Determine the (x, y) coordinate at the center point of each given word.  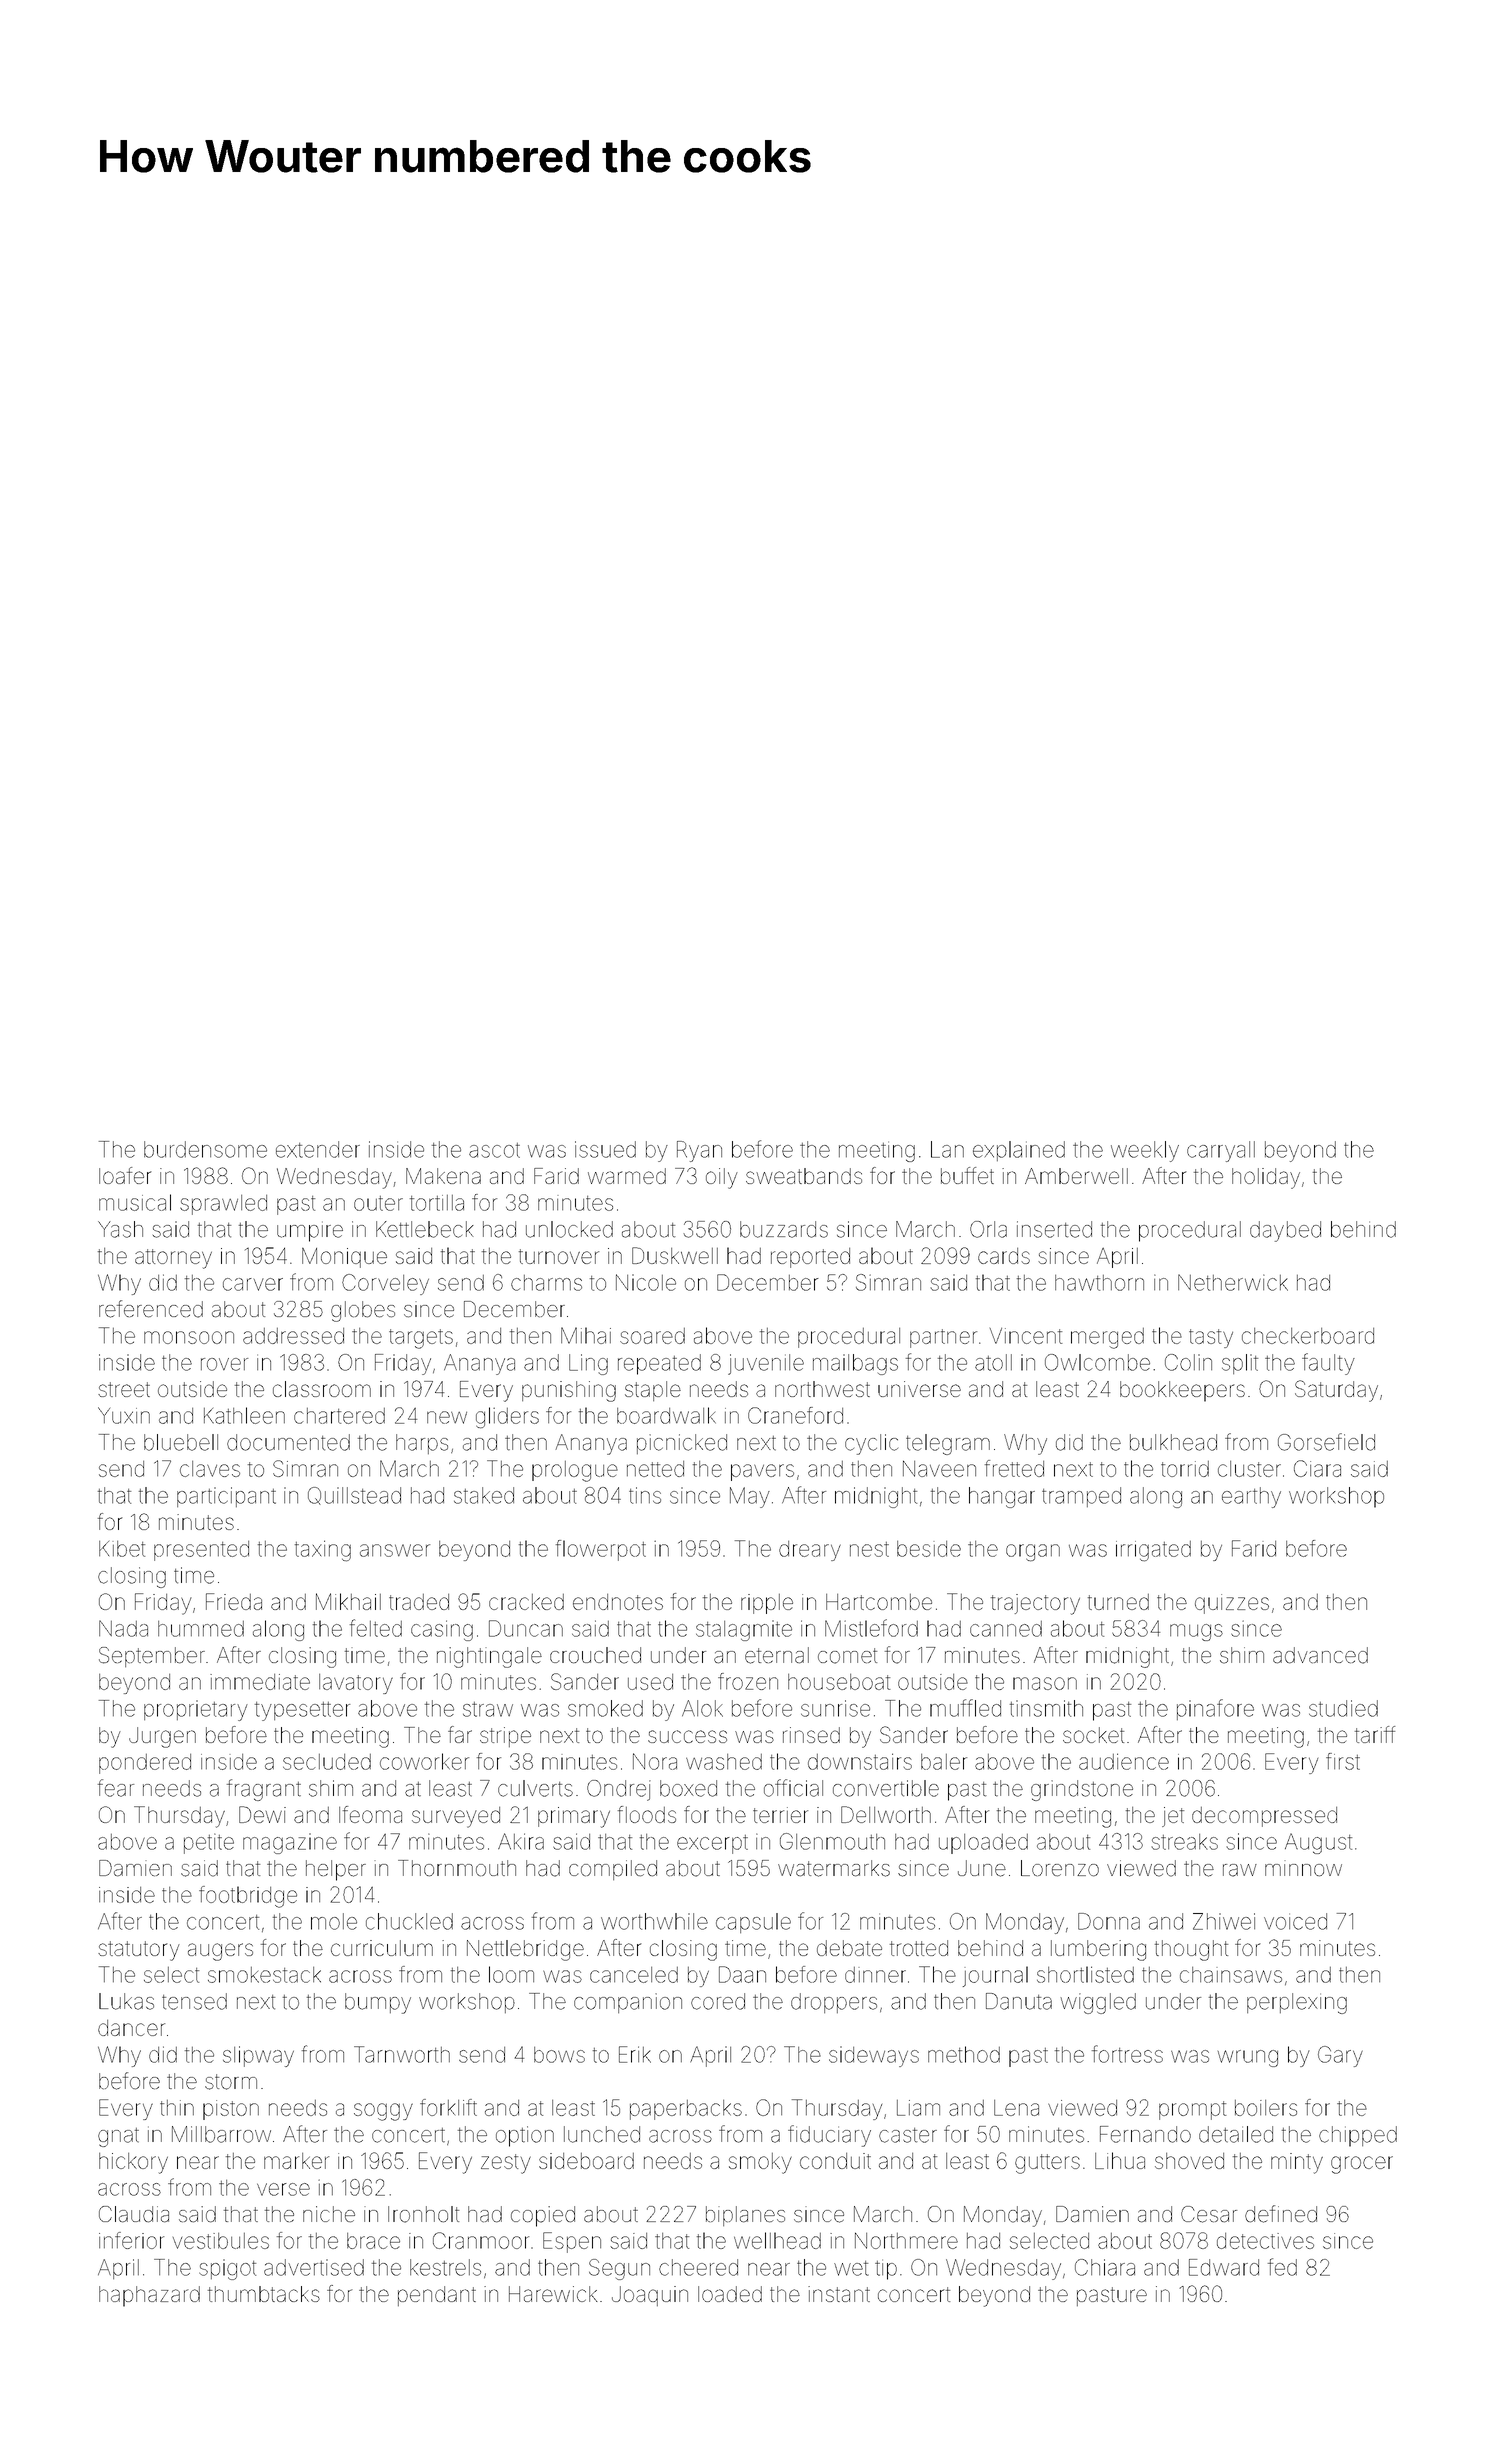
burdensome (205, 1149)
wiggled (1098, 2003)
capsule (753, 1923)
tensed (194, 2001)
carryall (1221, 1151)
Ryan (699, 1151)
